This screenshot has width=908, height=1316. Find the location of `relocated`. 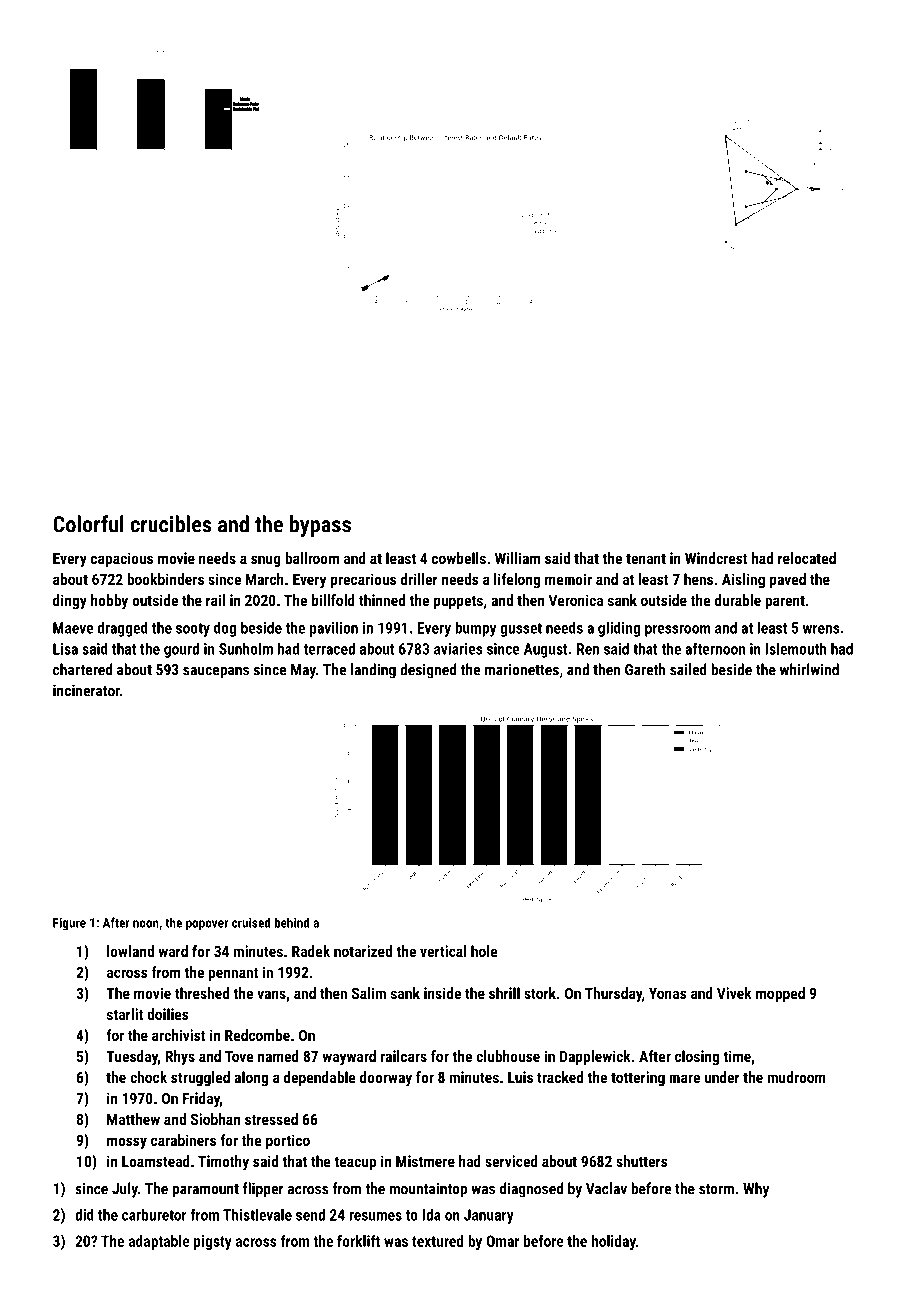

relocated is located at coordinates (807, 558).
